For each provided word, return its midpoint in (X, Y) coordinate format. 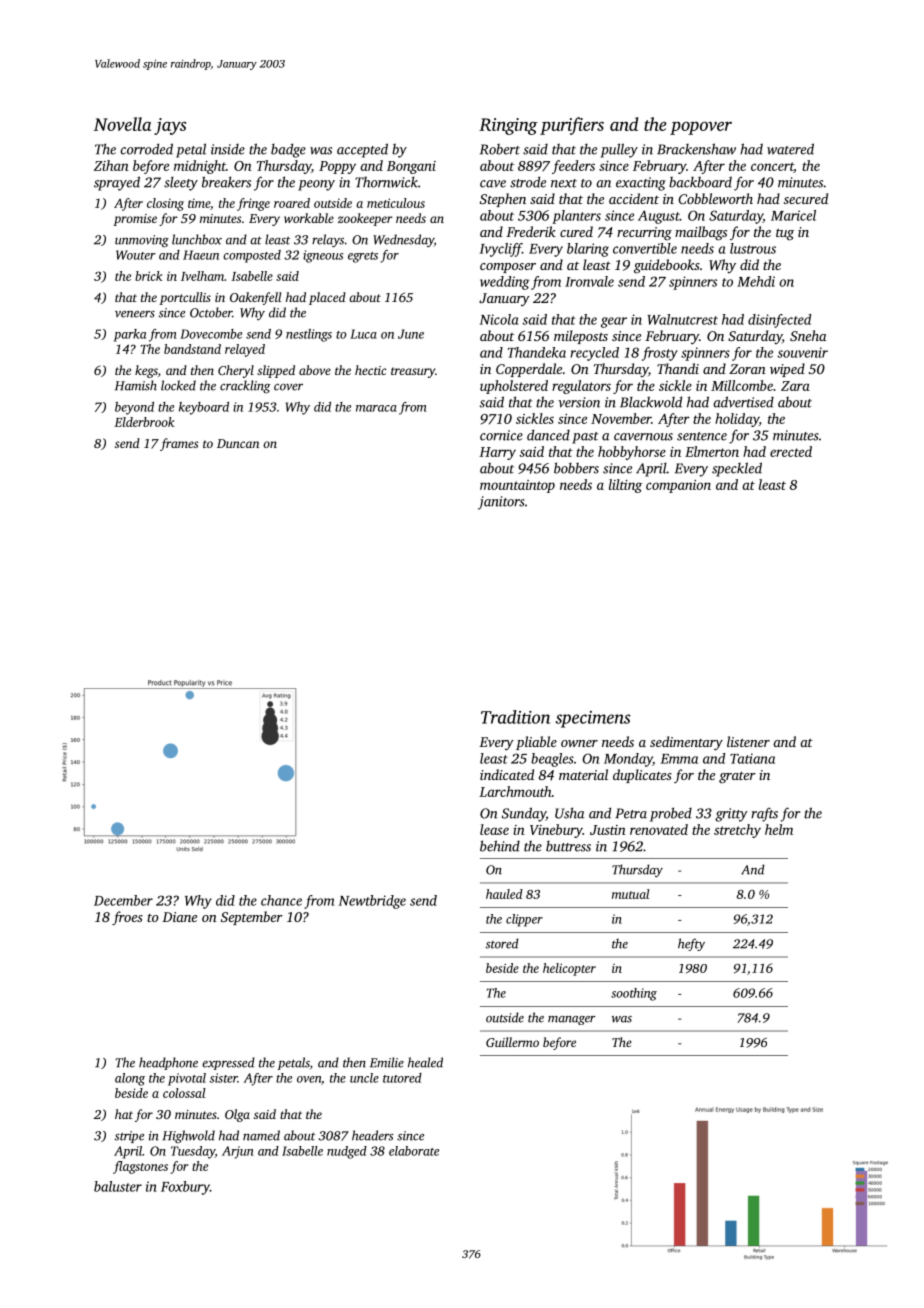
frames (179, 444)
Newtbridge (372, 902)
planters (576, 217)
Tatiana (752, 758)
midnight (200, 167)
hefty (691, 944)
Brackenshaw (696, 149)
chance (281, 900)
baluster (118, 1186)
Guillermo (512, 1042)
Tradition (515, 717)
